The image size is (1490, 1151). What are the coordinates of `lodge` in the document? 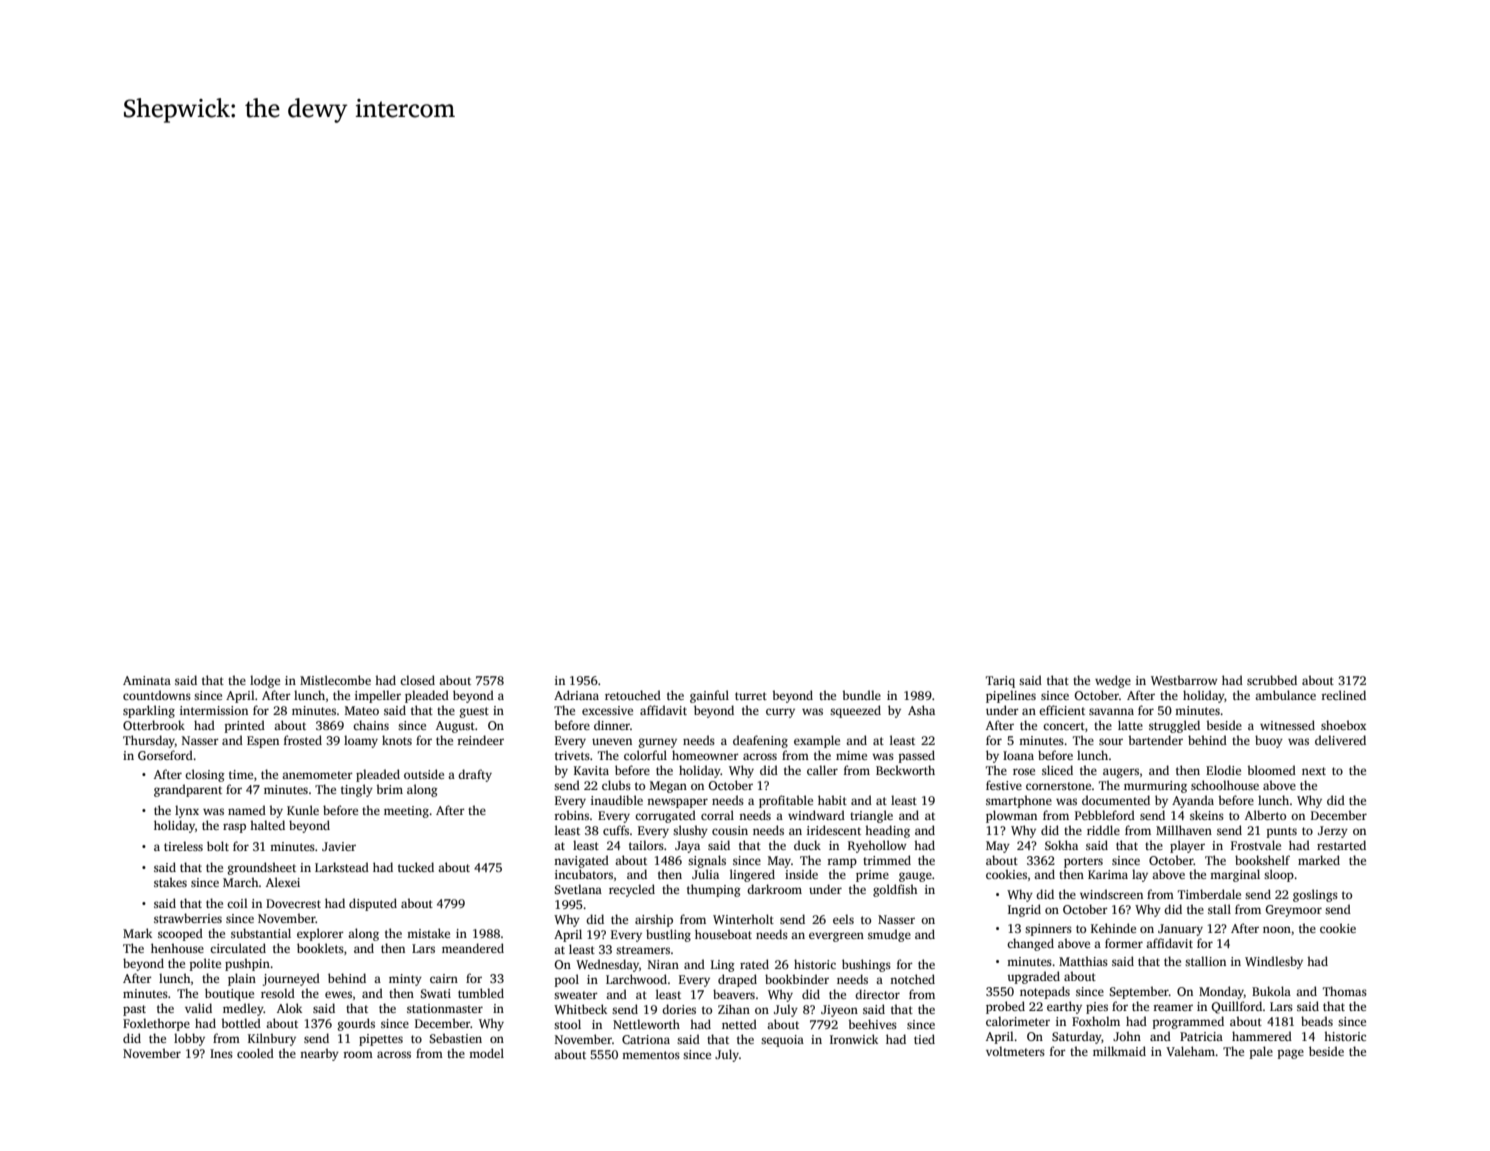 It's located at (265, 681).
